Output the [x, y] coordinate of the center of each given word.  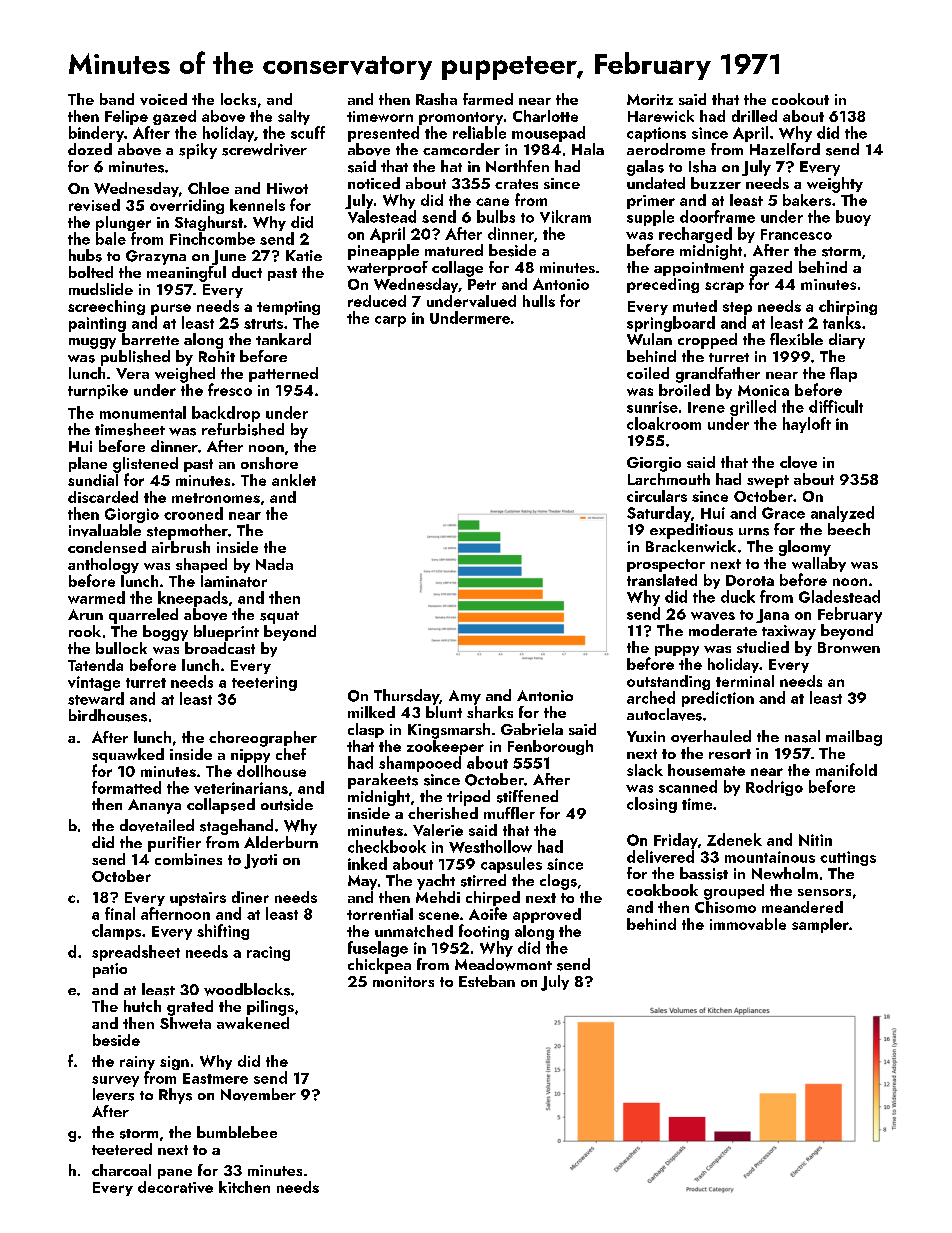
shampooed [420, 764]
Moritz [650, 99]
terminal [745, 681]
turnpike [98, 391]
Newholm [785, 873]
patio [110, 970]
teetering [264, 683]
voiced [163, 99]
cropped [707, 341]
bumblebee [237, 1132]
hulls [539, 301]
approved [547, 915]
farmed [488, 99]
